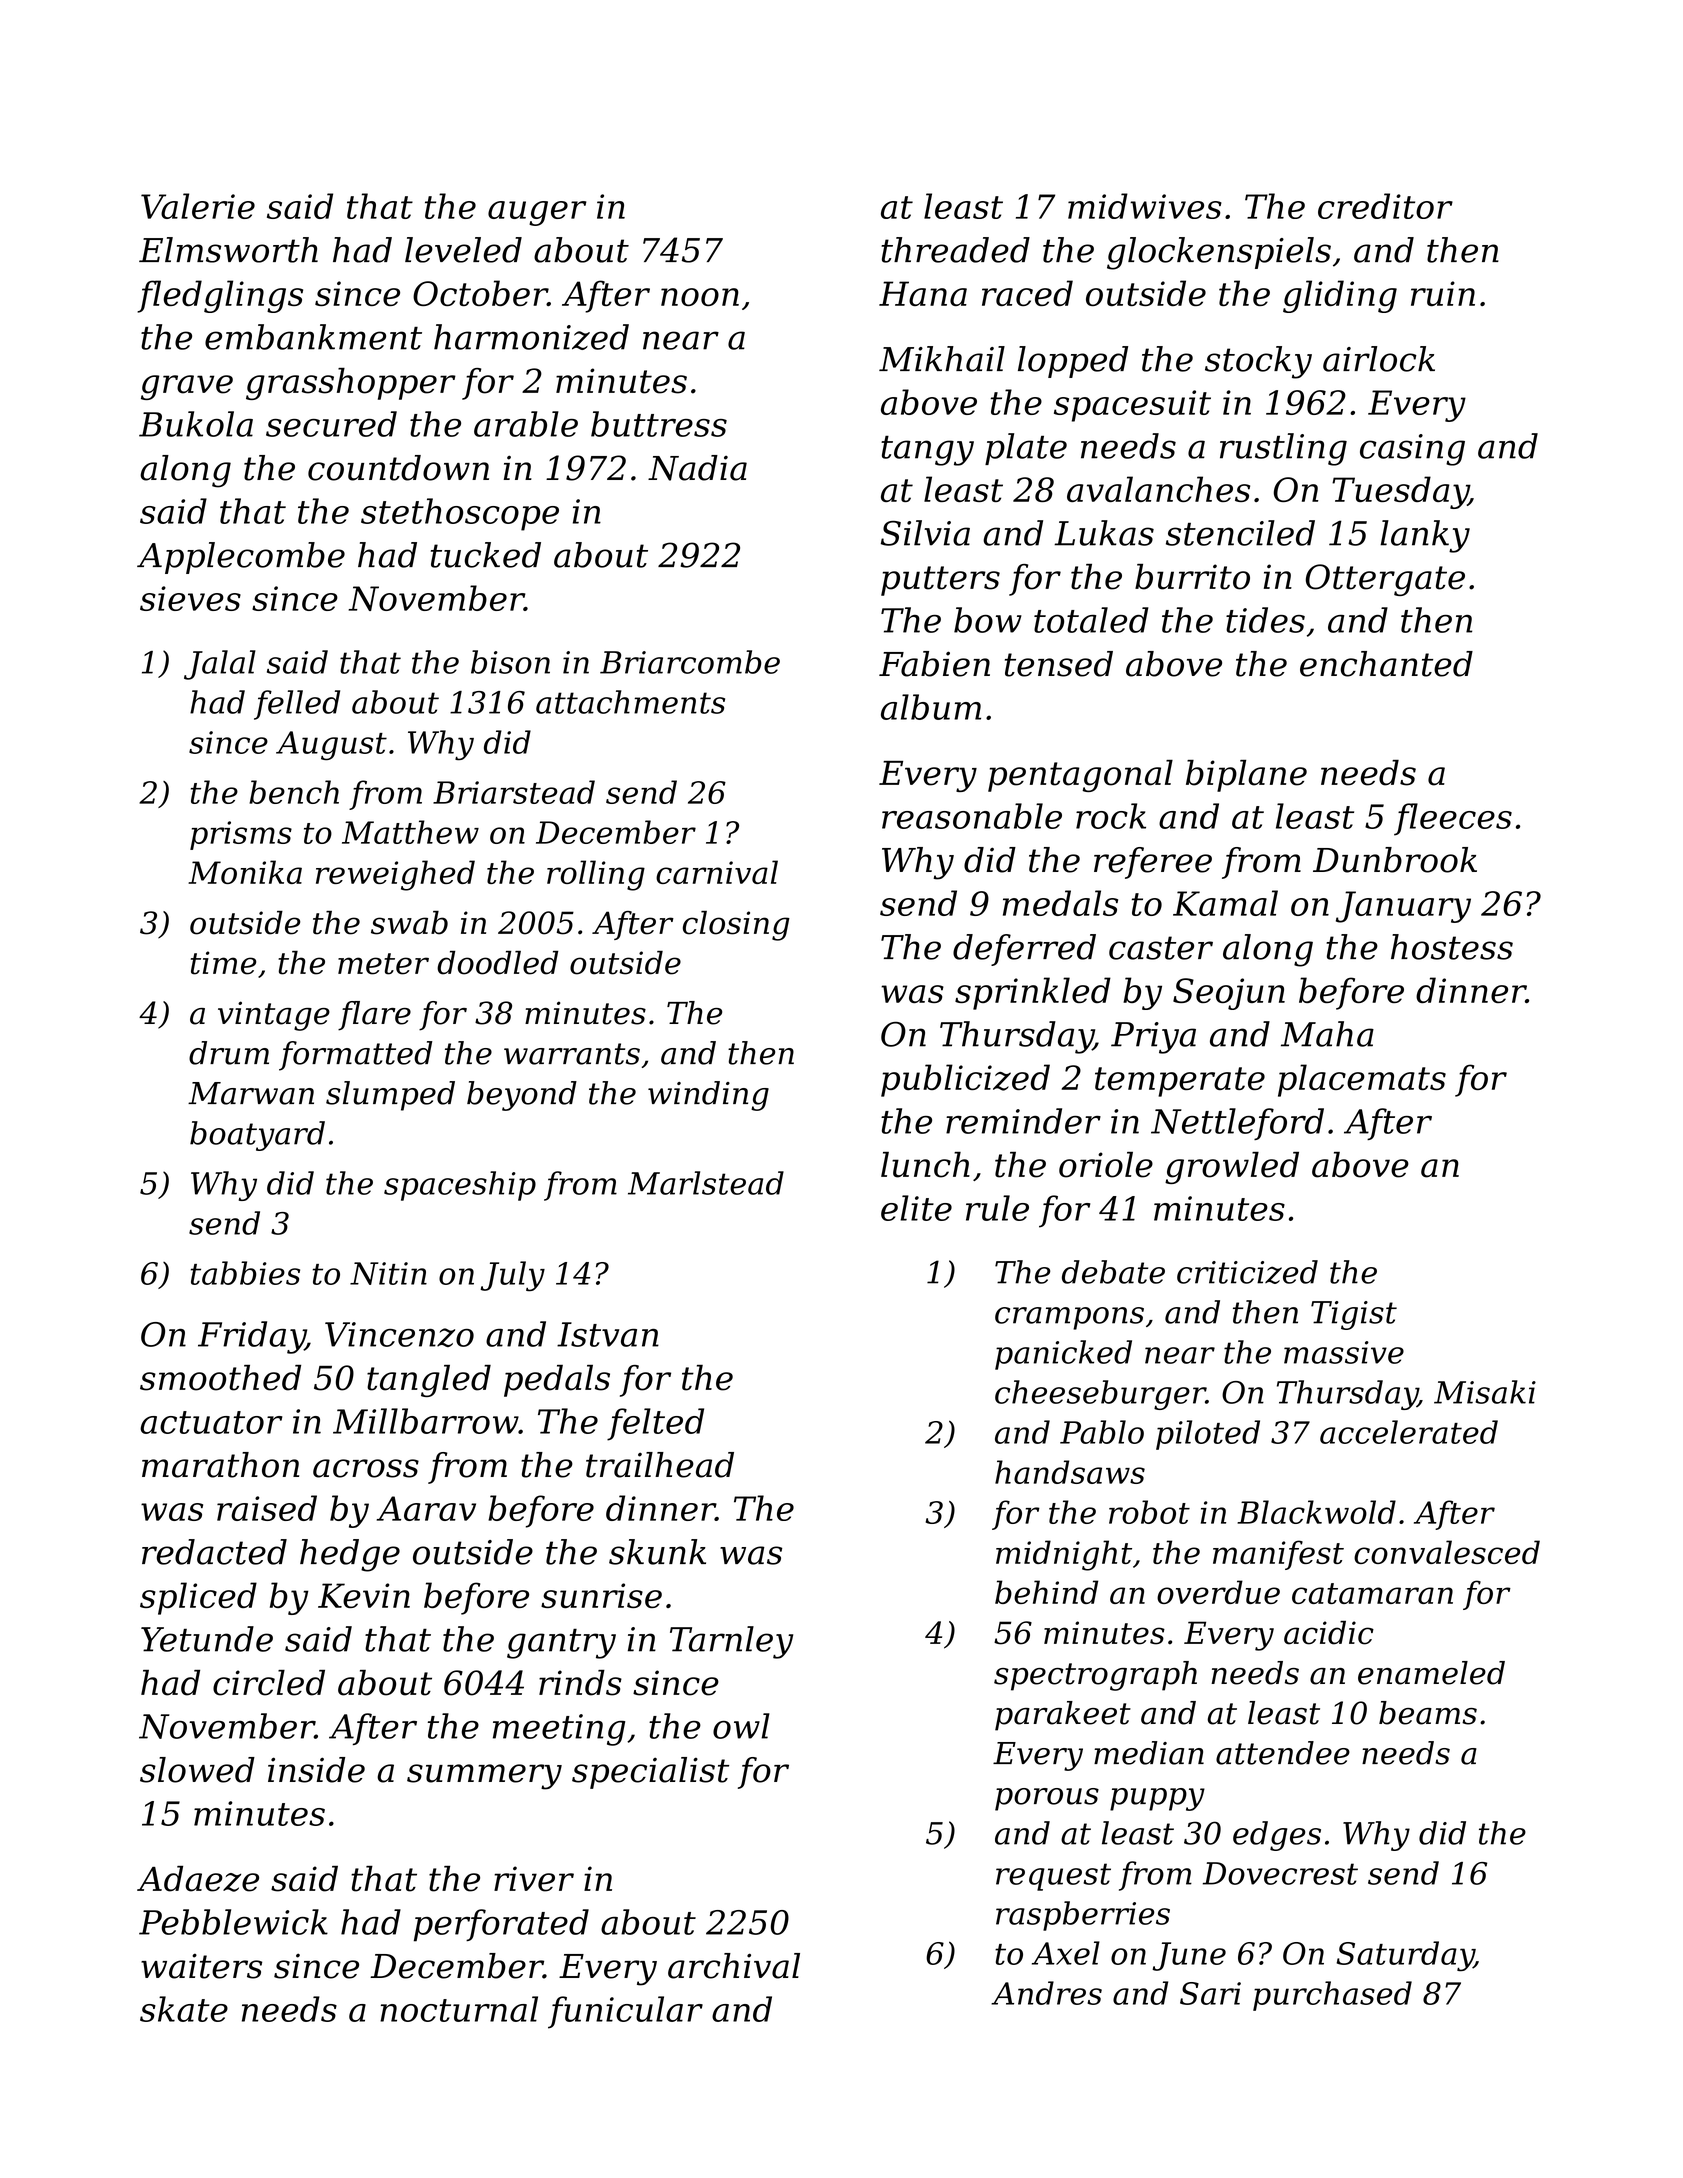  Describe the element at coordinates (1210, 1993) in the screenshot. I see `Sari` at that location.
